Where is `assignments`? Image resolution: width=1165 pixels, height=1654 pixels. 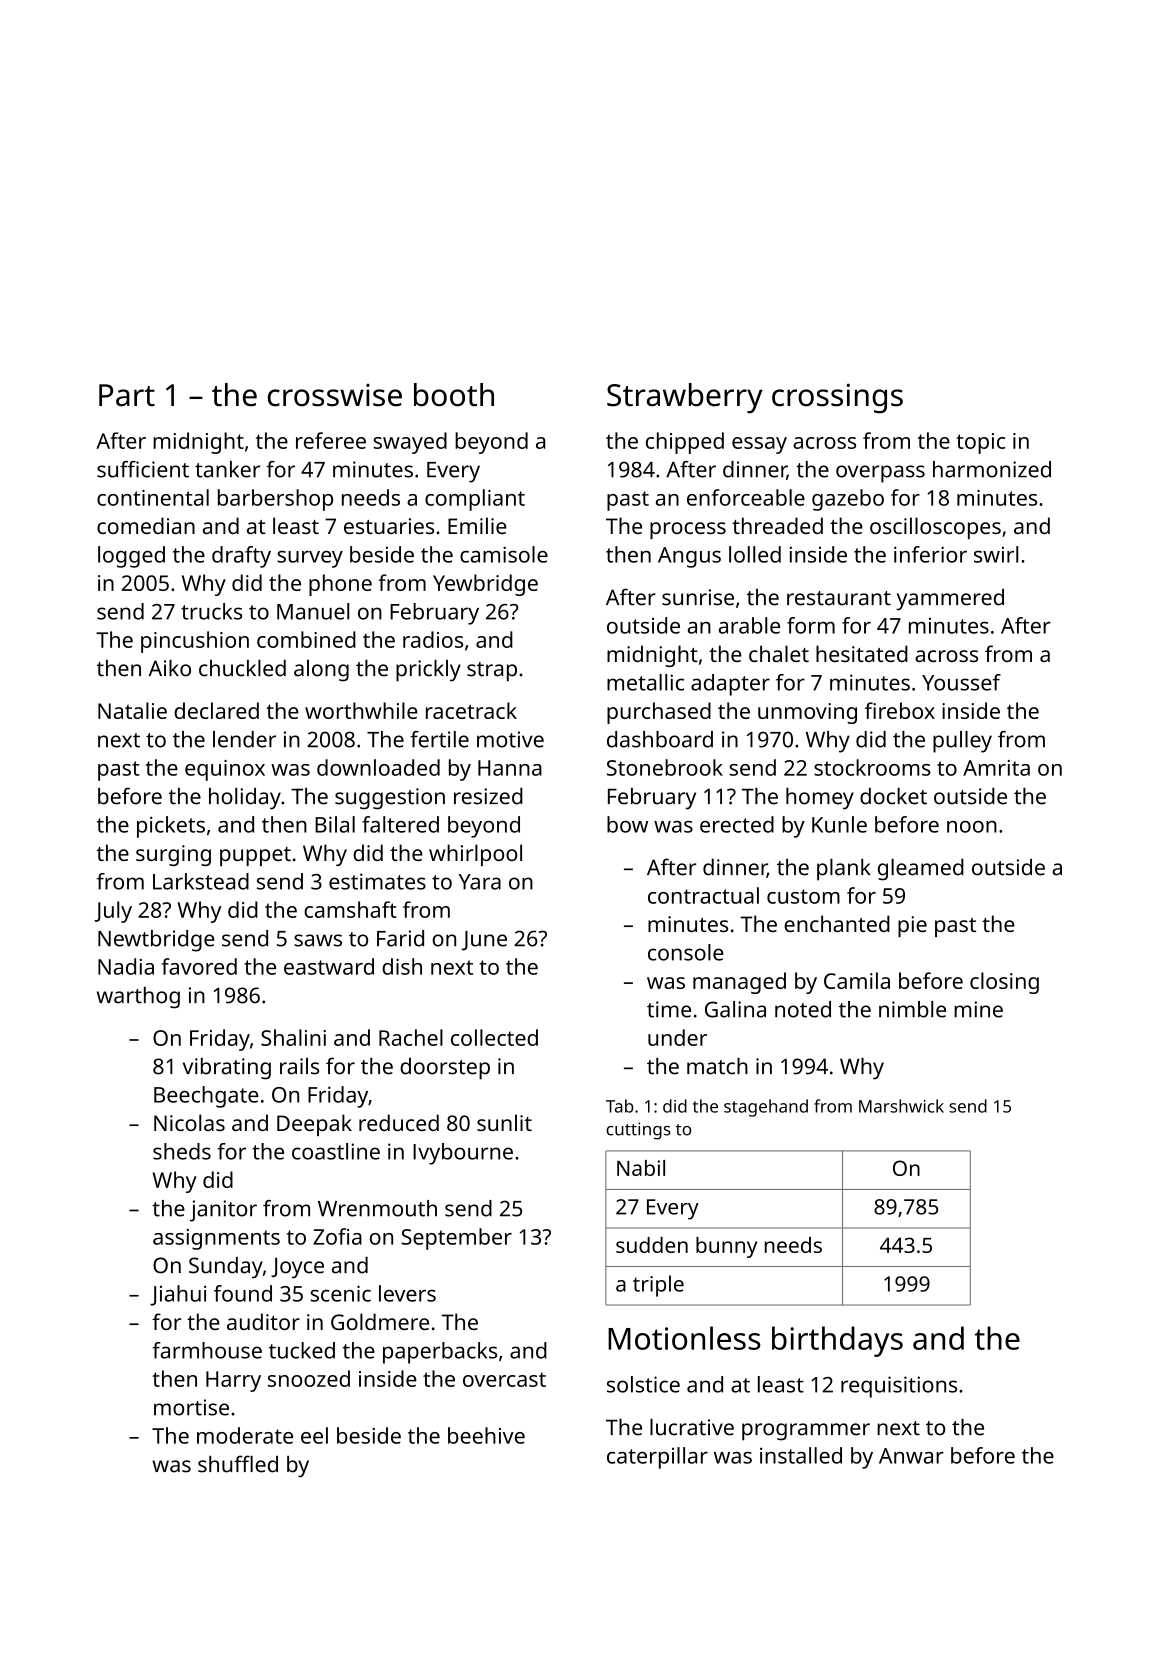 assignments is located at coordinates (216, 1239).
